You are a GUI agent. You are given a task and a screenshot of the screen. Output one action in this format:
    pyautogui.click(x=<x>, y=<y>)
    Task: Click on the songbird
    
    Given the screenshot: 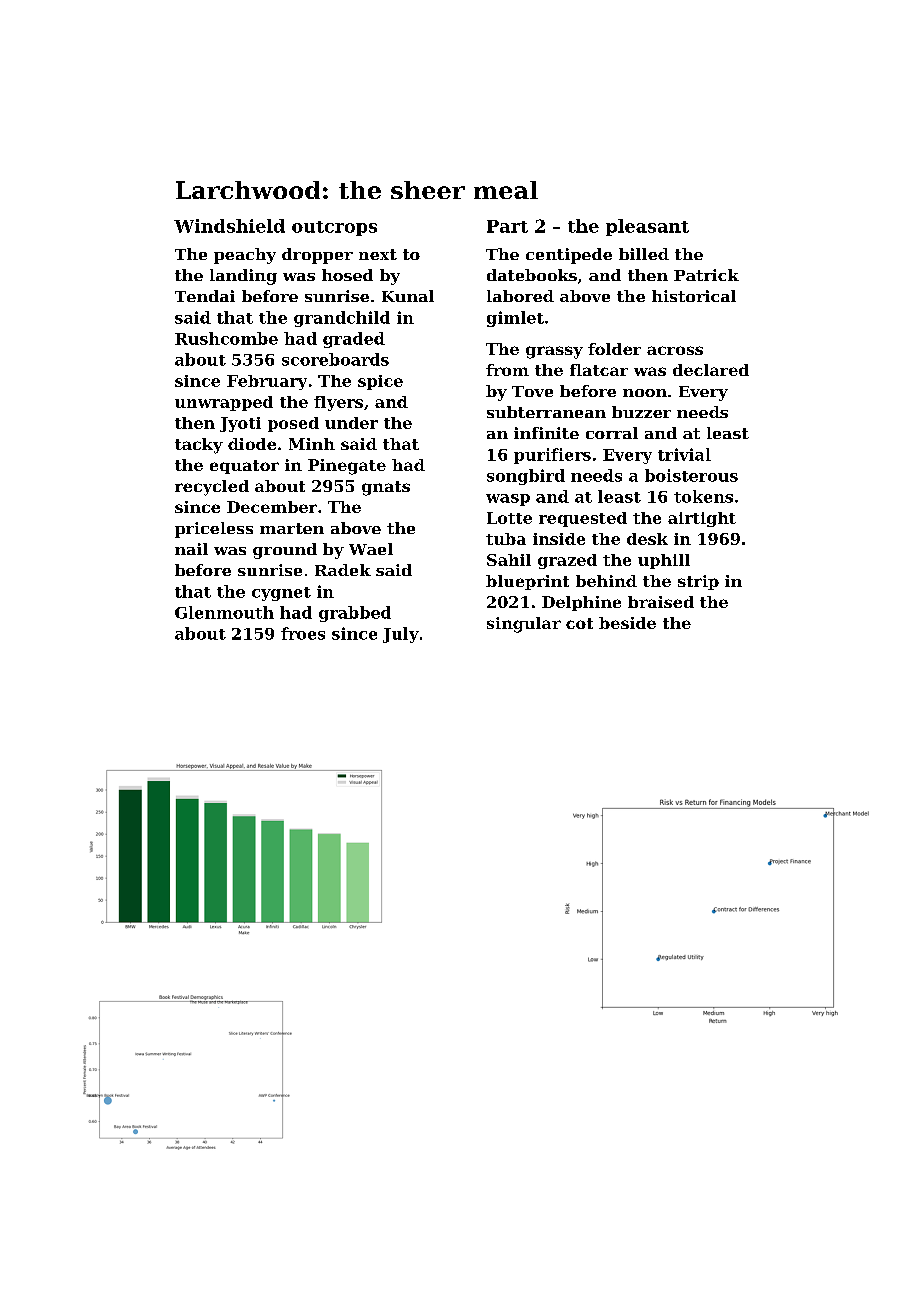 What is the action you would take?
    pyautogui.click(x=526, y=477)
